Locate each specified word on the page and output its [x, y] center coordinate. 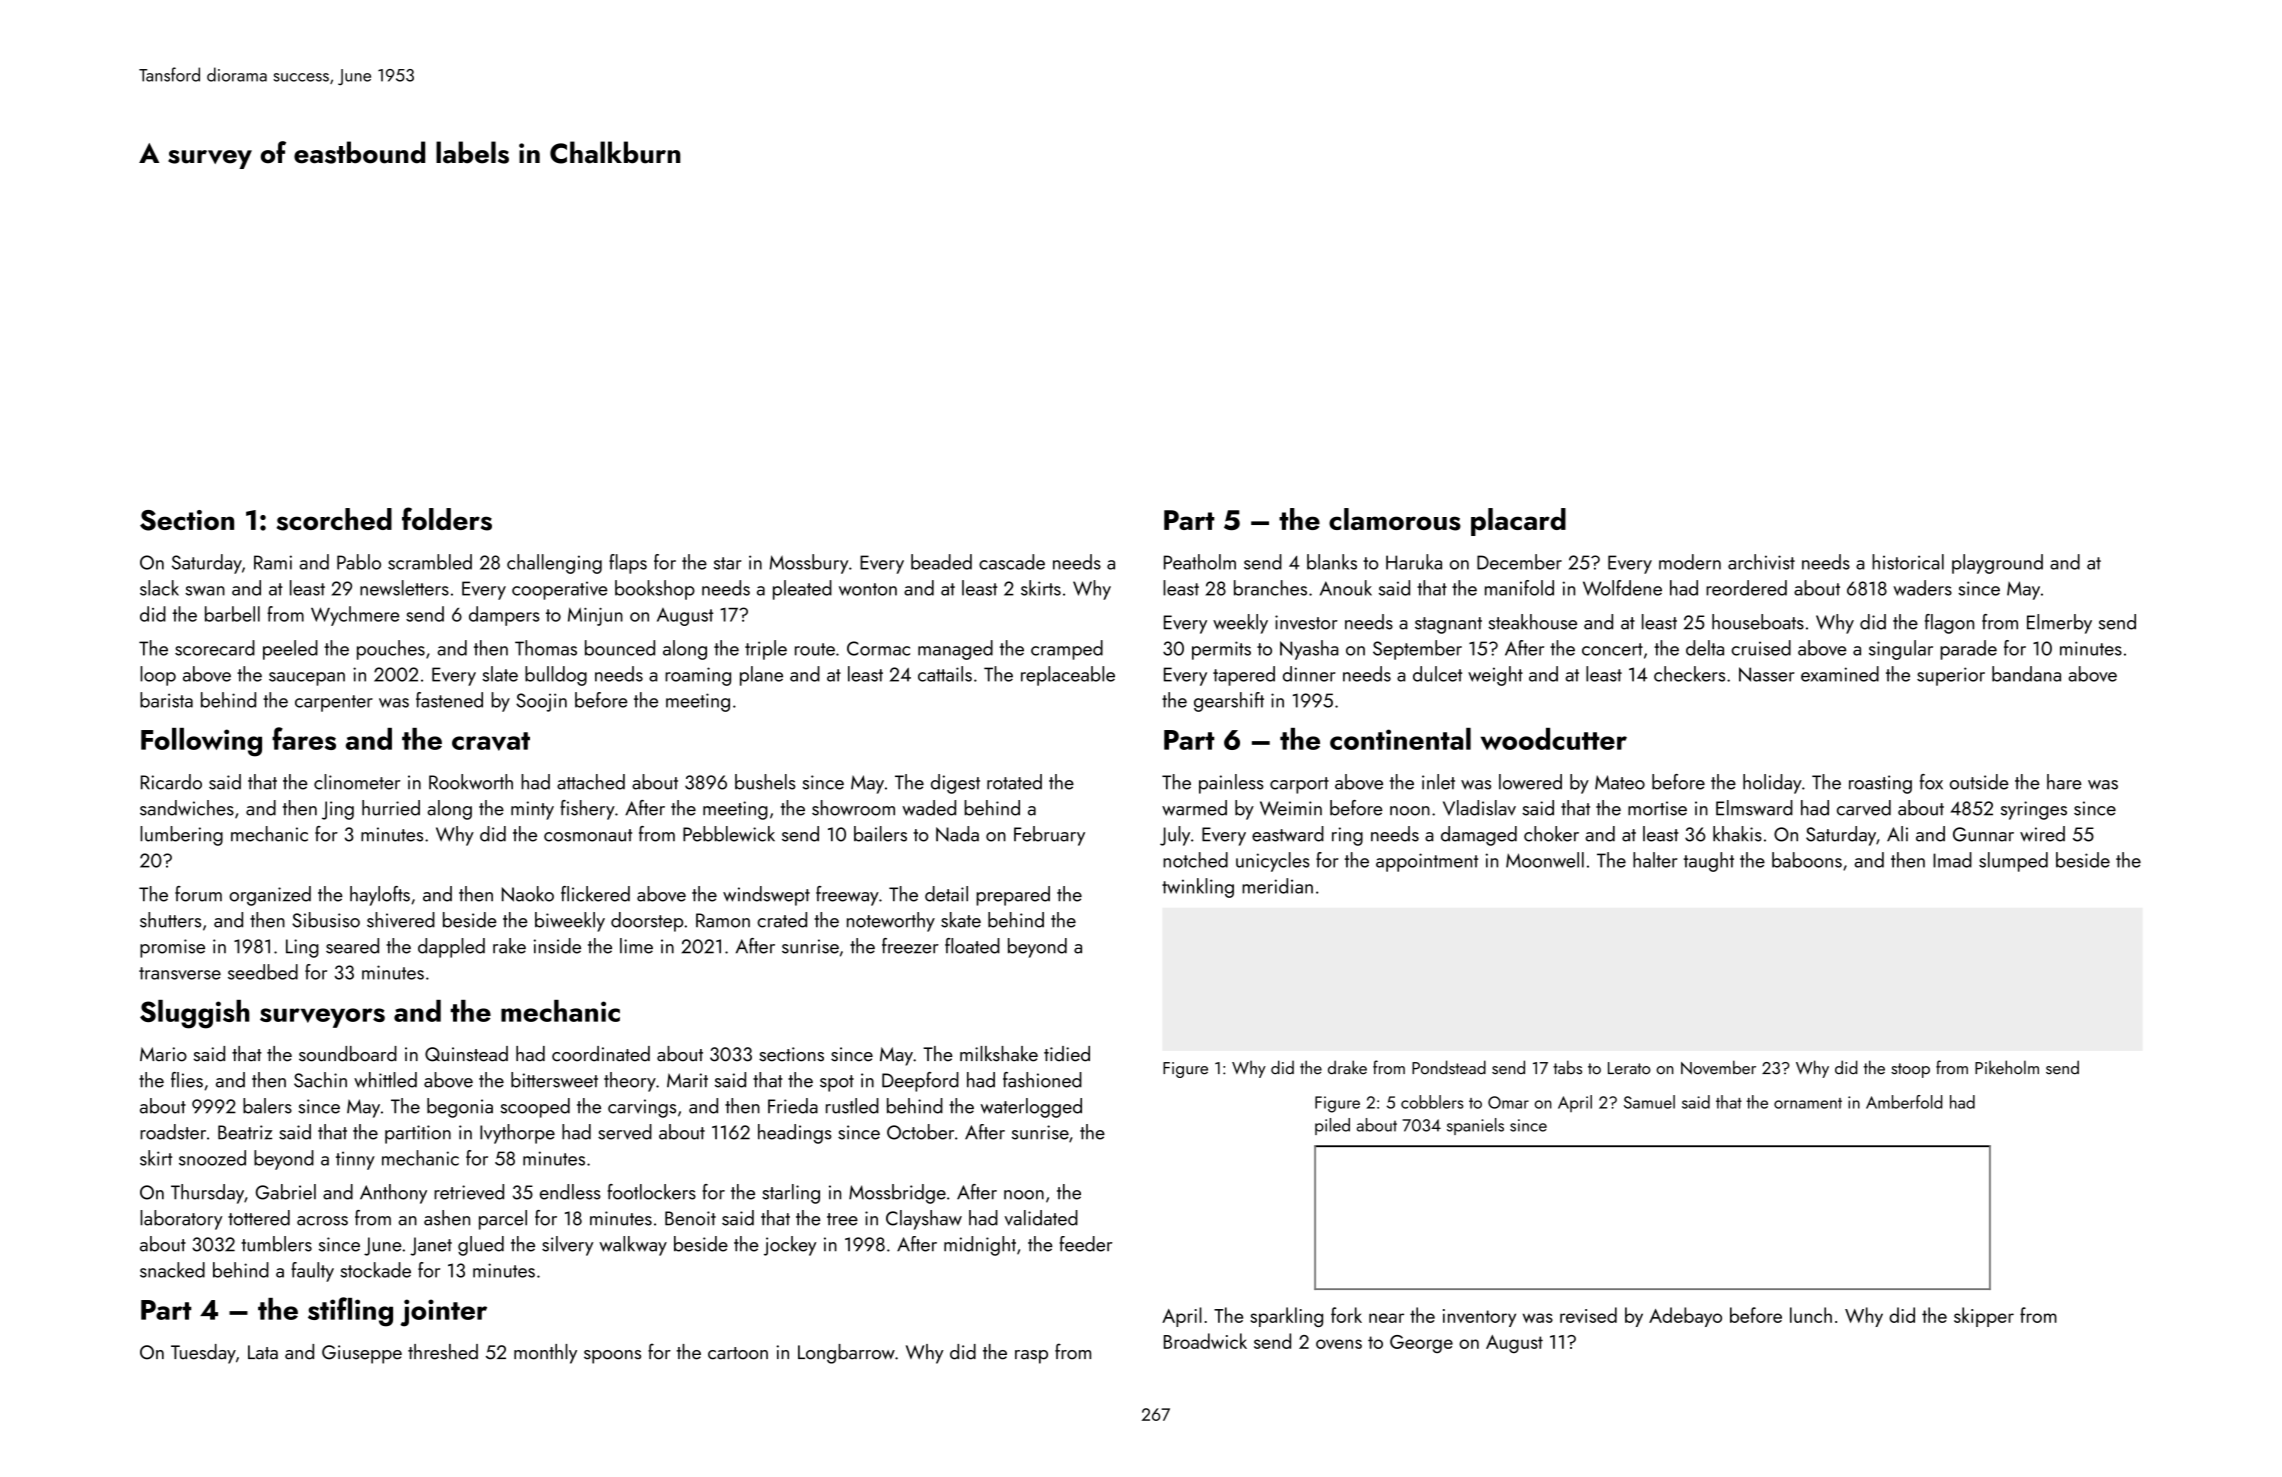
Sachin [320, 1080]
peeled [290, 650]
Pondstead [1449, 1067]
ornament [1808, 1103]
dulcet [1437, 674]
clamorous [1395, 519]
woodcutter [1554, 739]
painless [1231, 784]
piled [1332, 1126]
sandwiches [187, 808]
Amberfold [1904, 1102]
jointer [443, 1313]
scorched [334, 519]
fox [1931, 782]
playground [1997, 564]
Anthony [393, 1194]
